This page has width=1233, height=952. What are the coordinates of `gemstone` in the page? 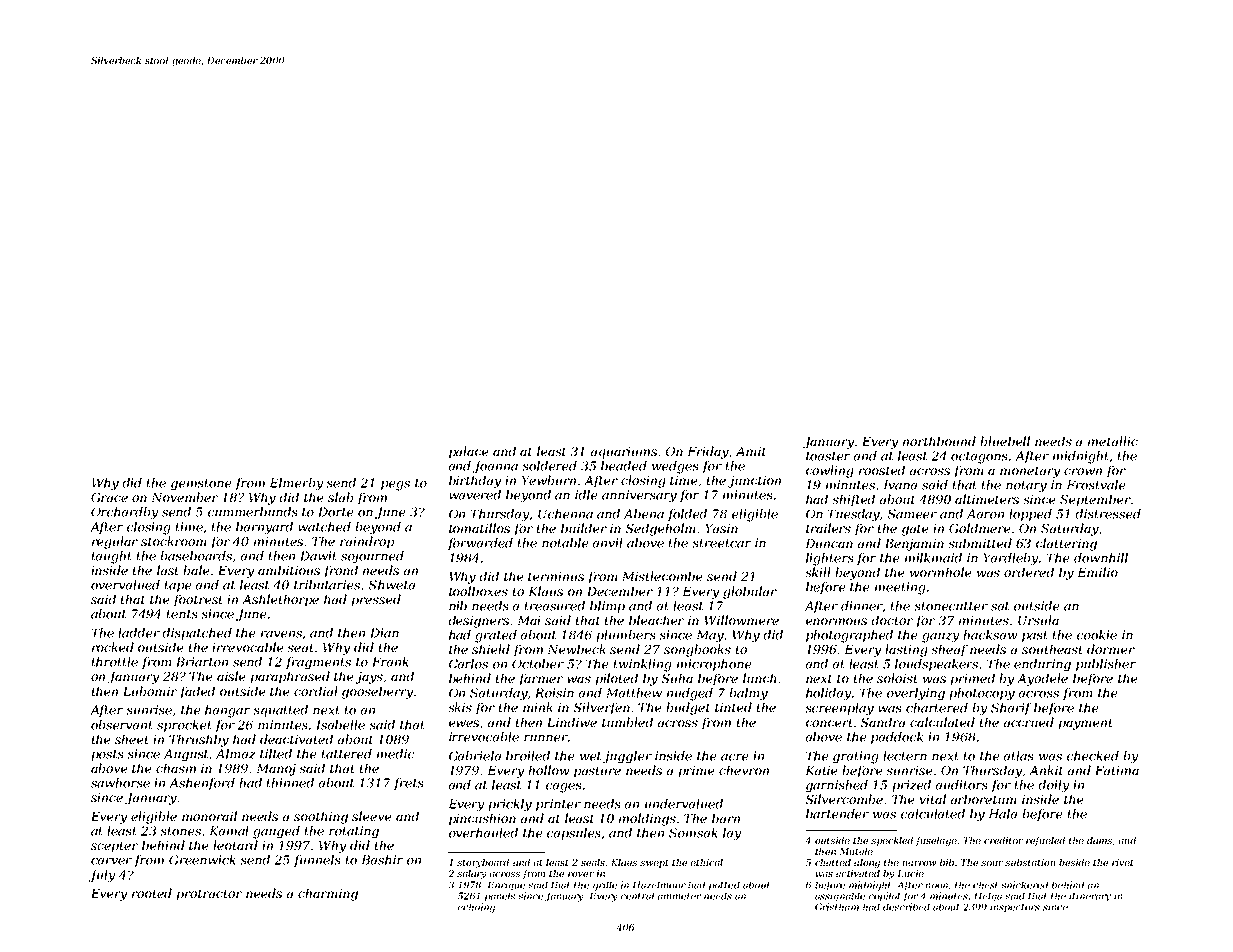 It's located at (201, 485).
